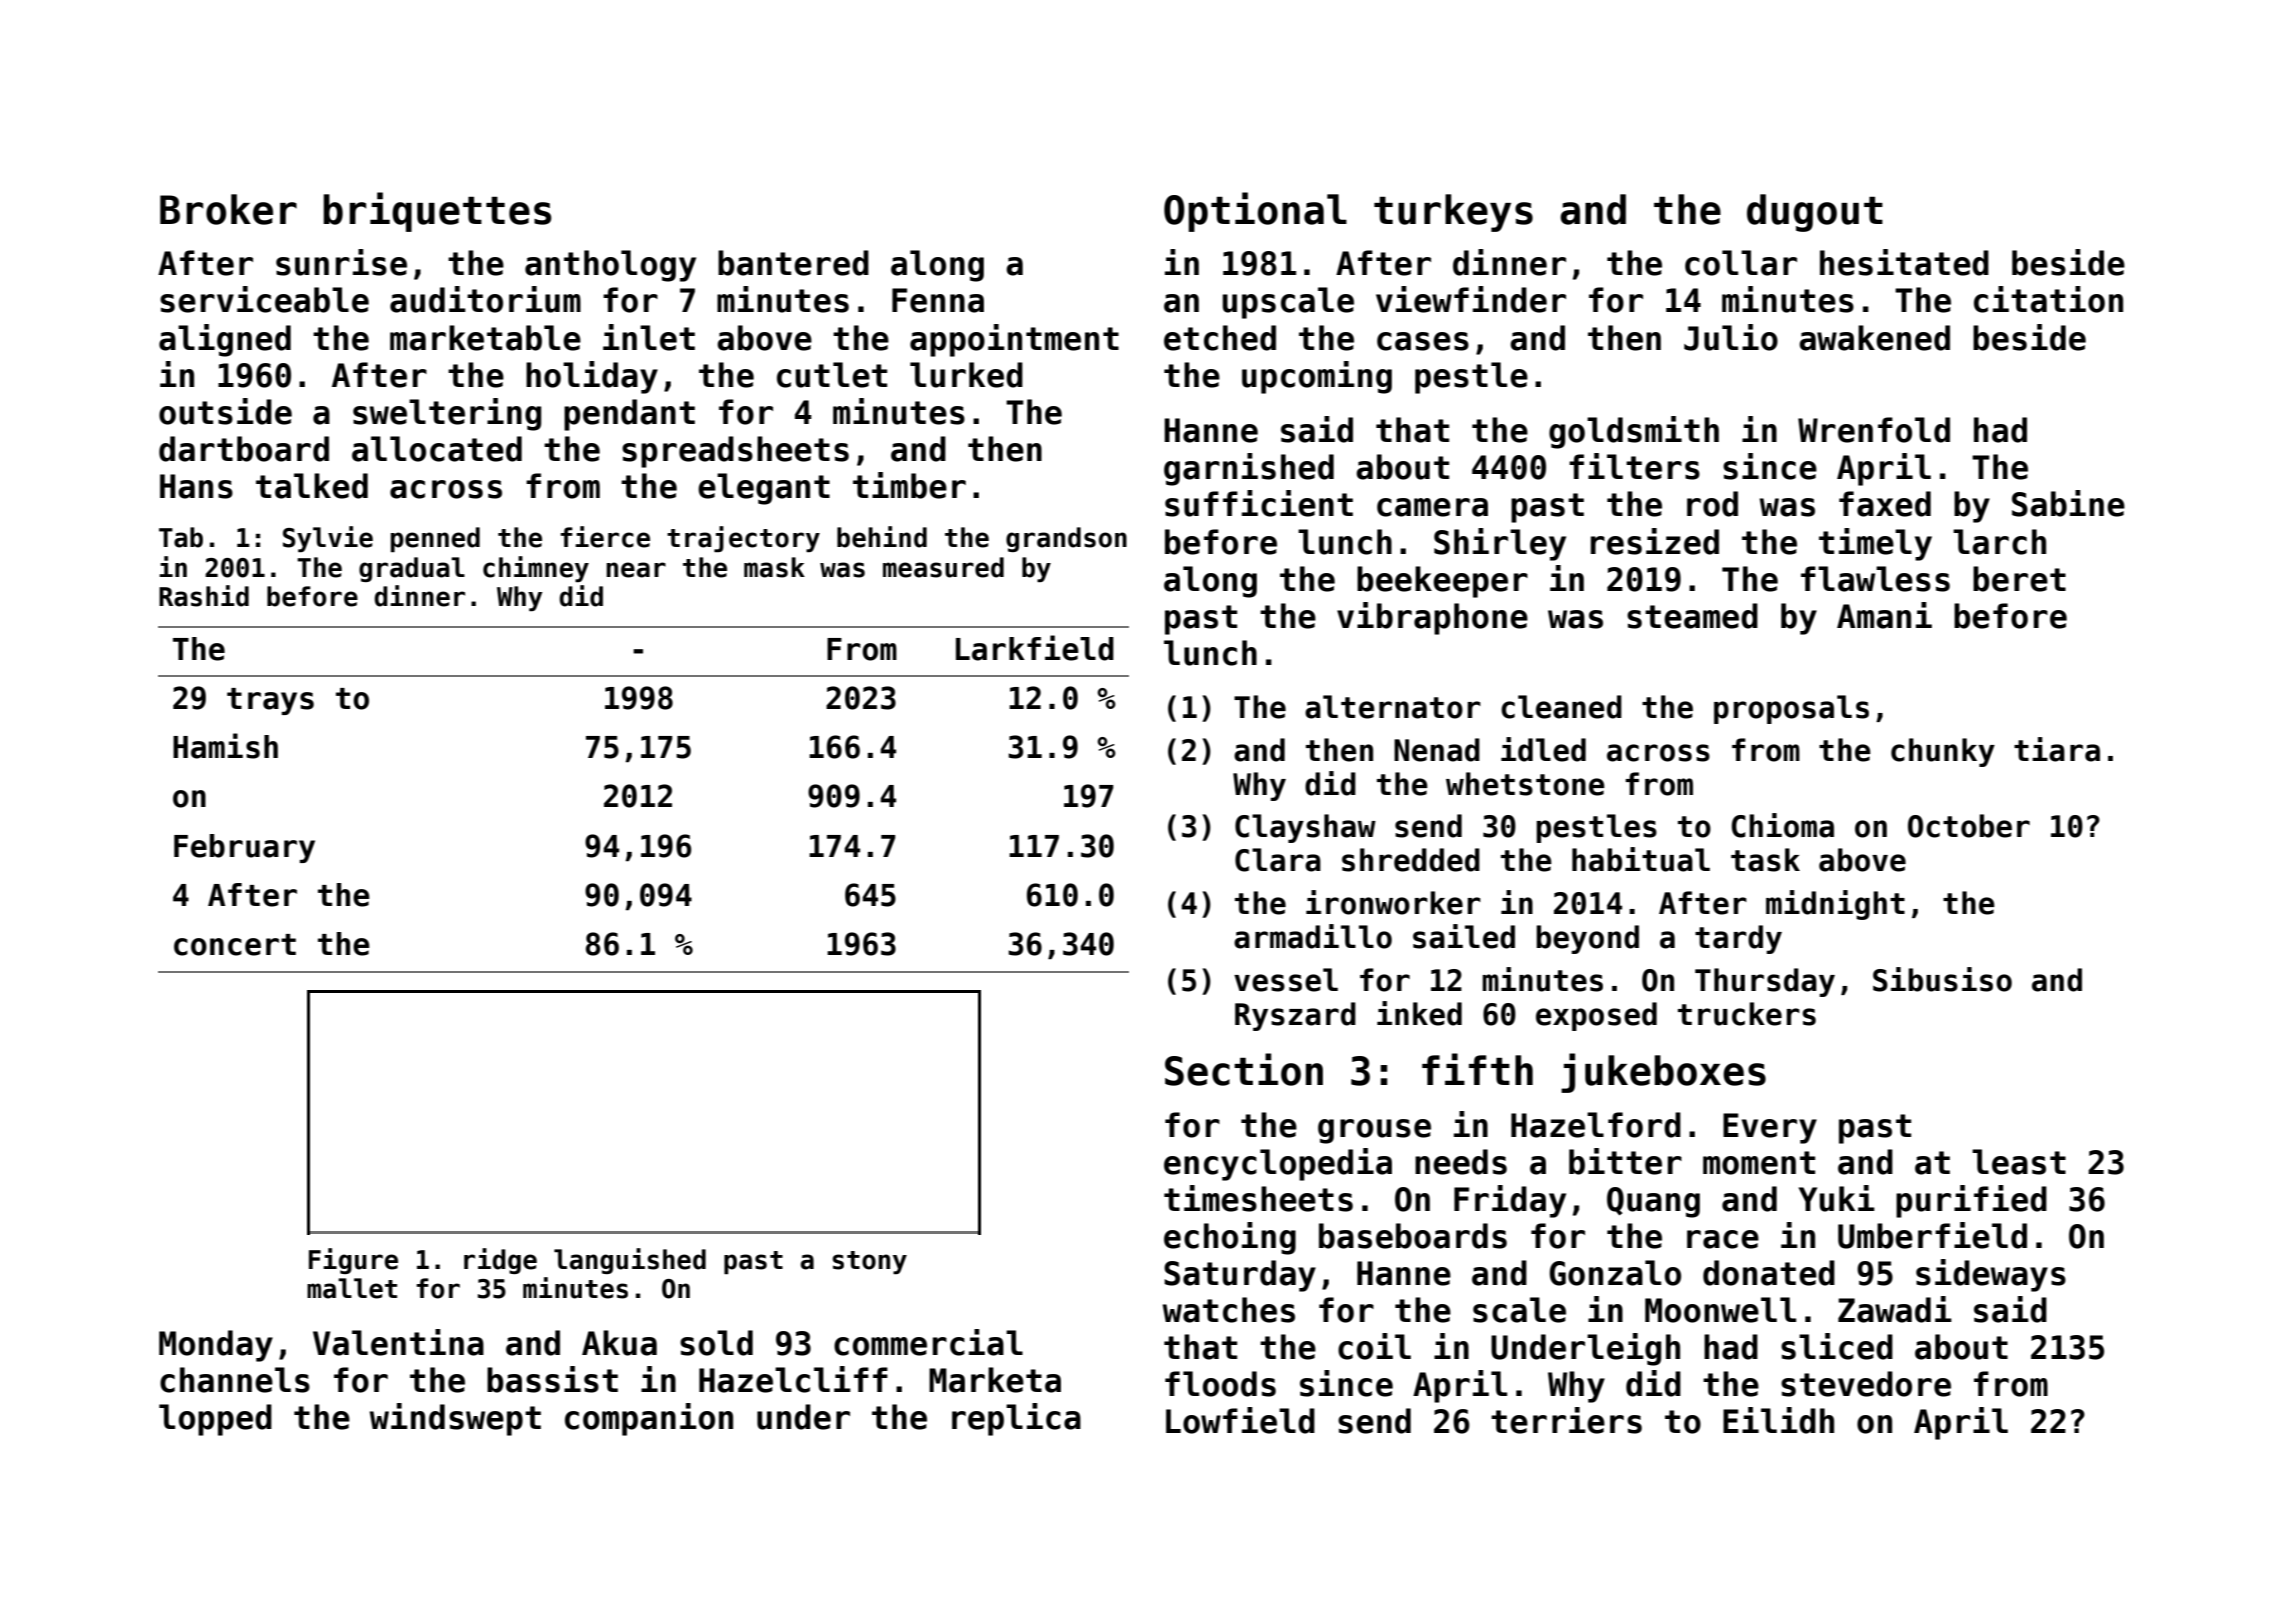  What do you see at coordinates (1255, 212) in the image?
I see `Optional` at bounding box center [1255, 212].
